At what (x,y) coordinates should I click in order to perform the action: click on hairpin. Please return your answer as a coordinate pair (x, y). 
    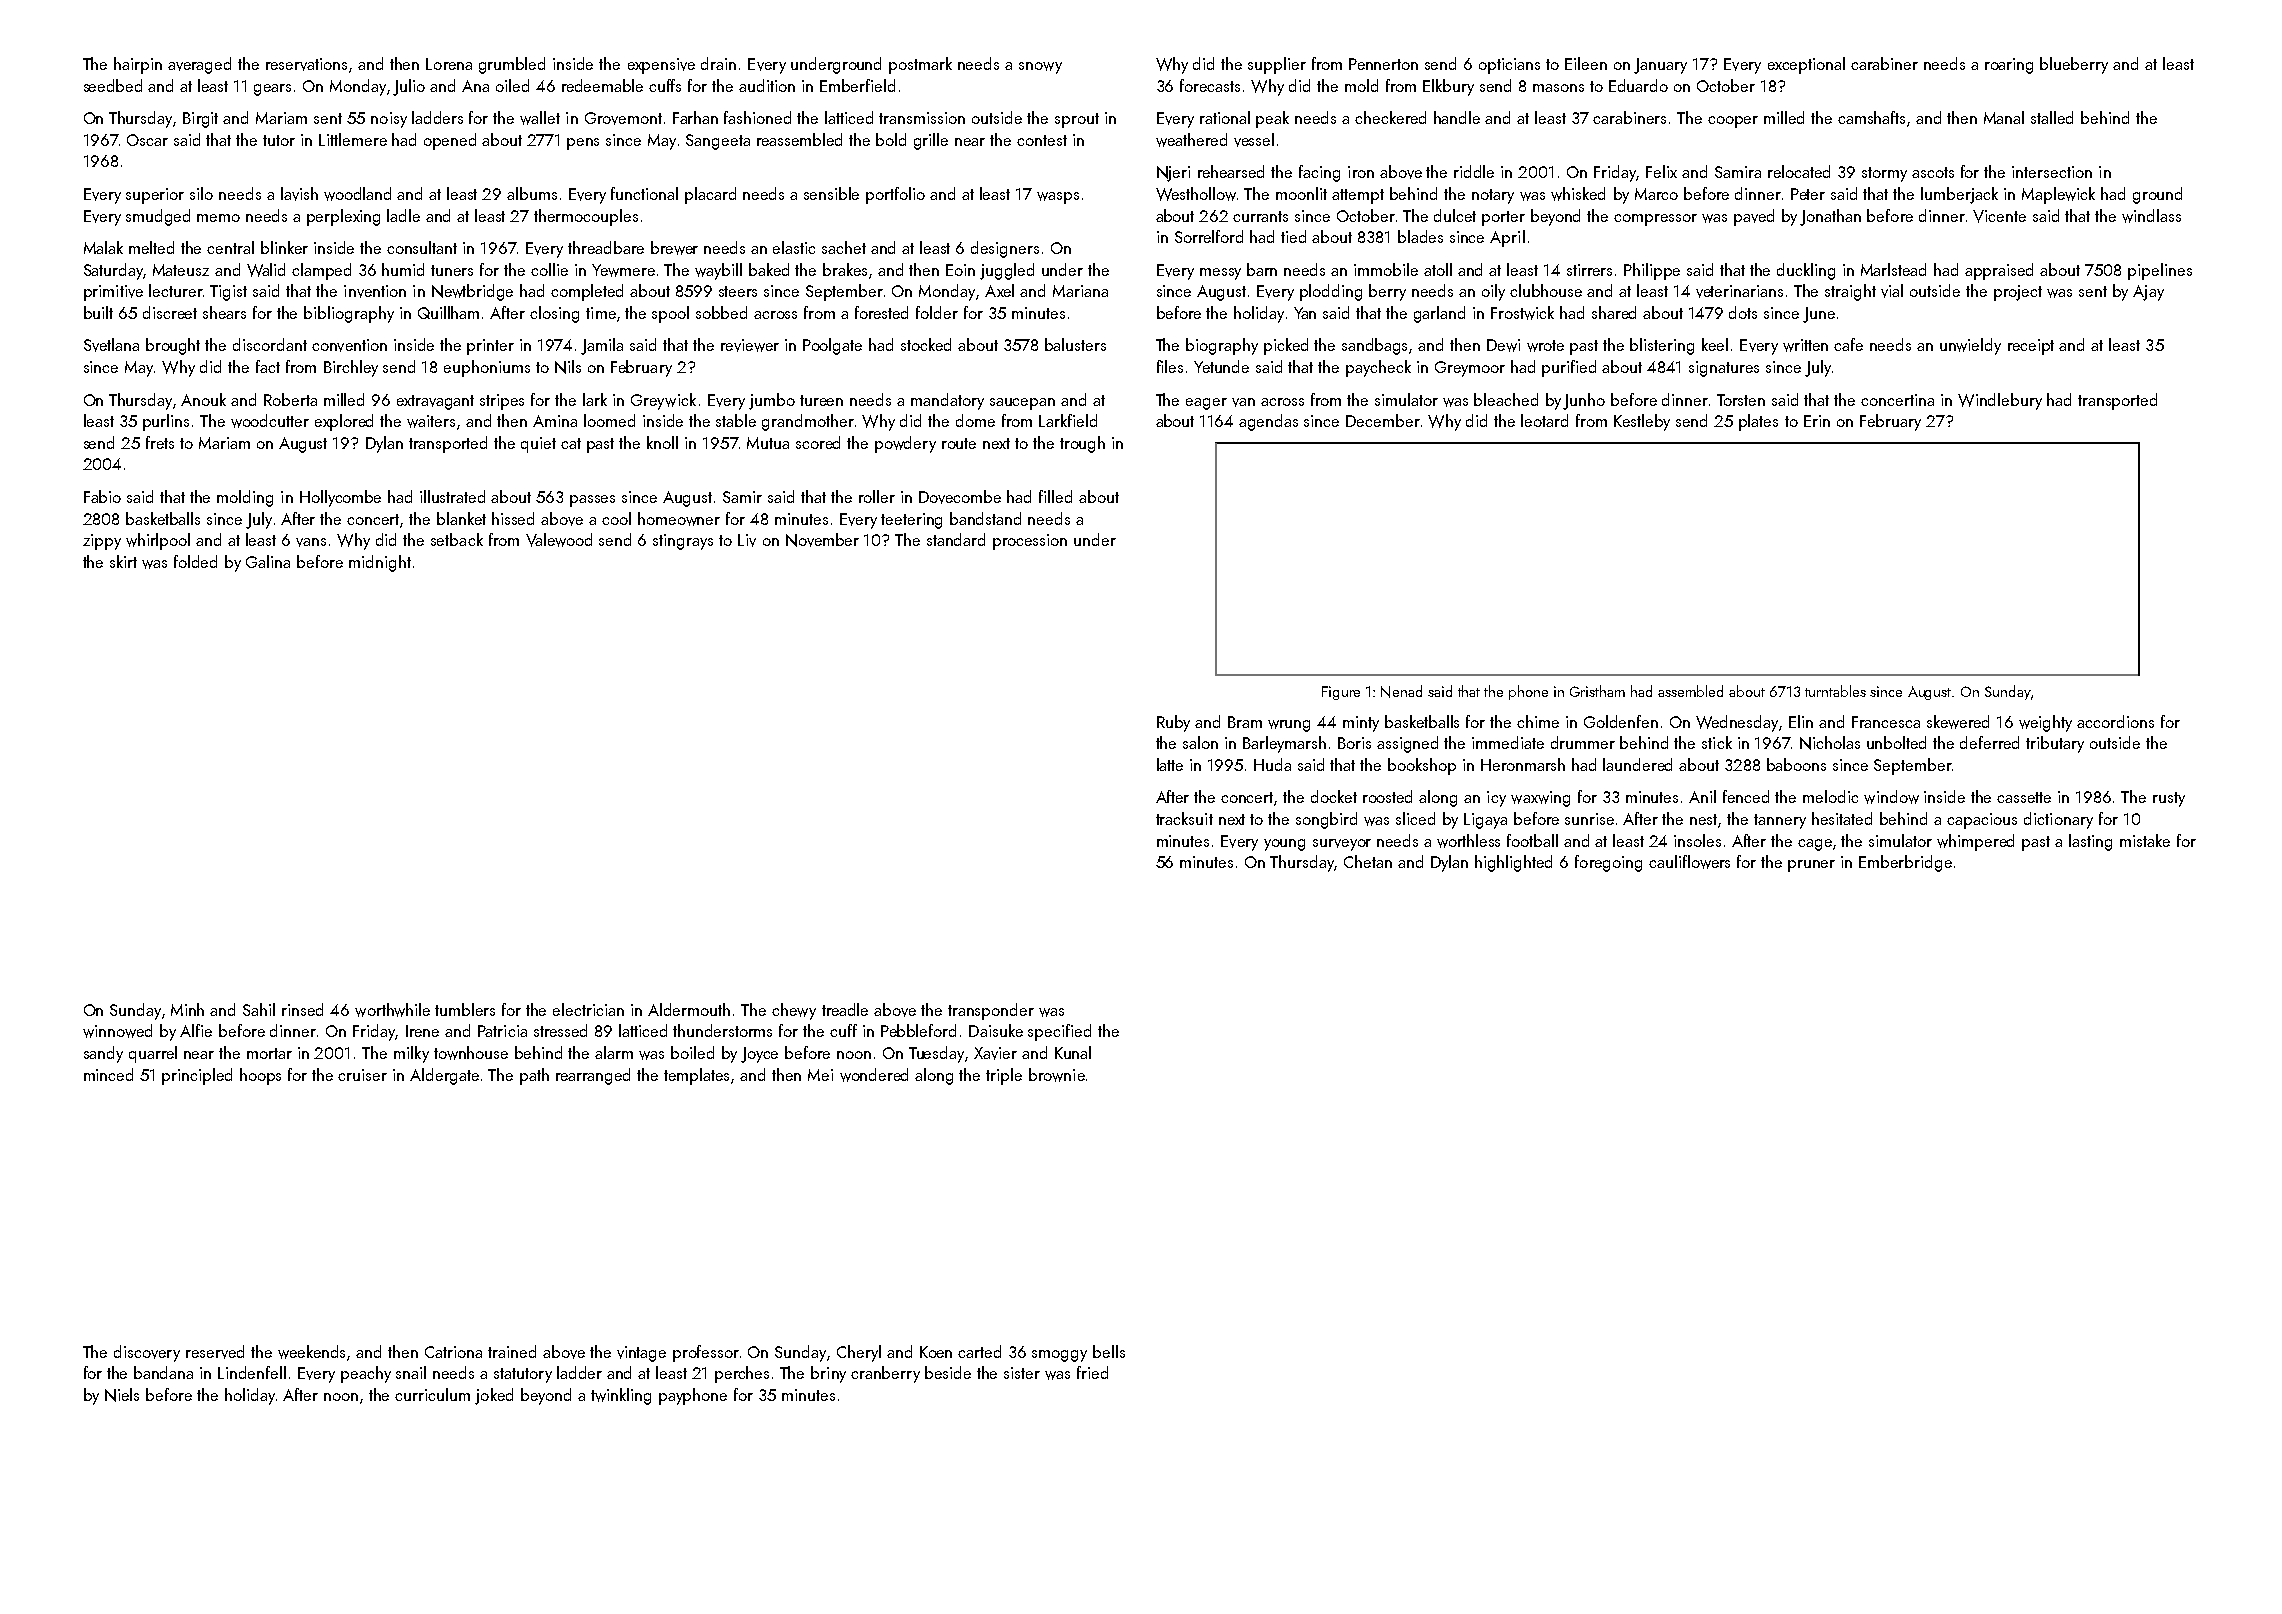
    Looking at the image, I should click on (138, 65).
